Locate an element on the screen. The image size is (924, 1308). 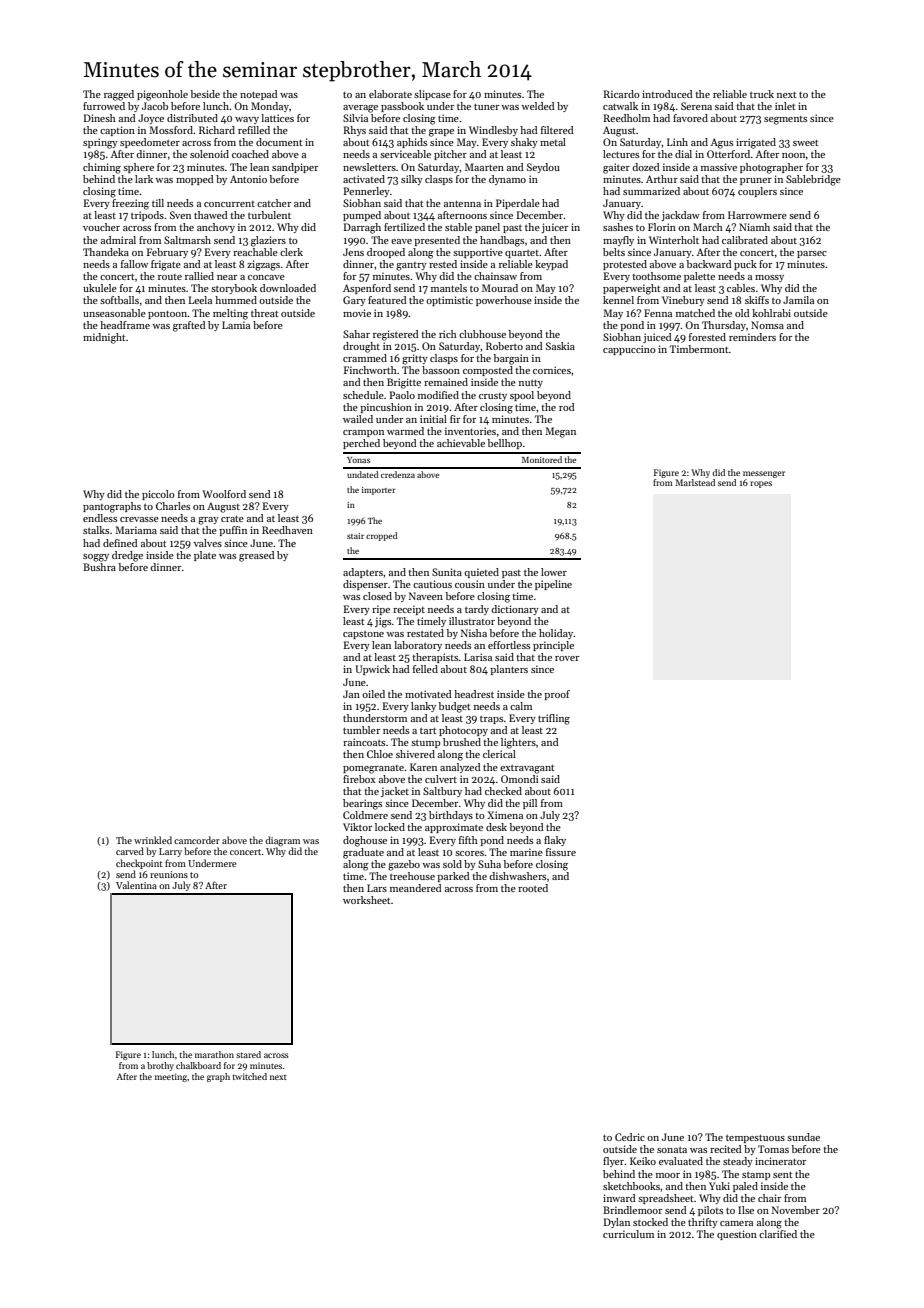
lattices is located at coordinates (277, 118).
